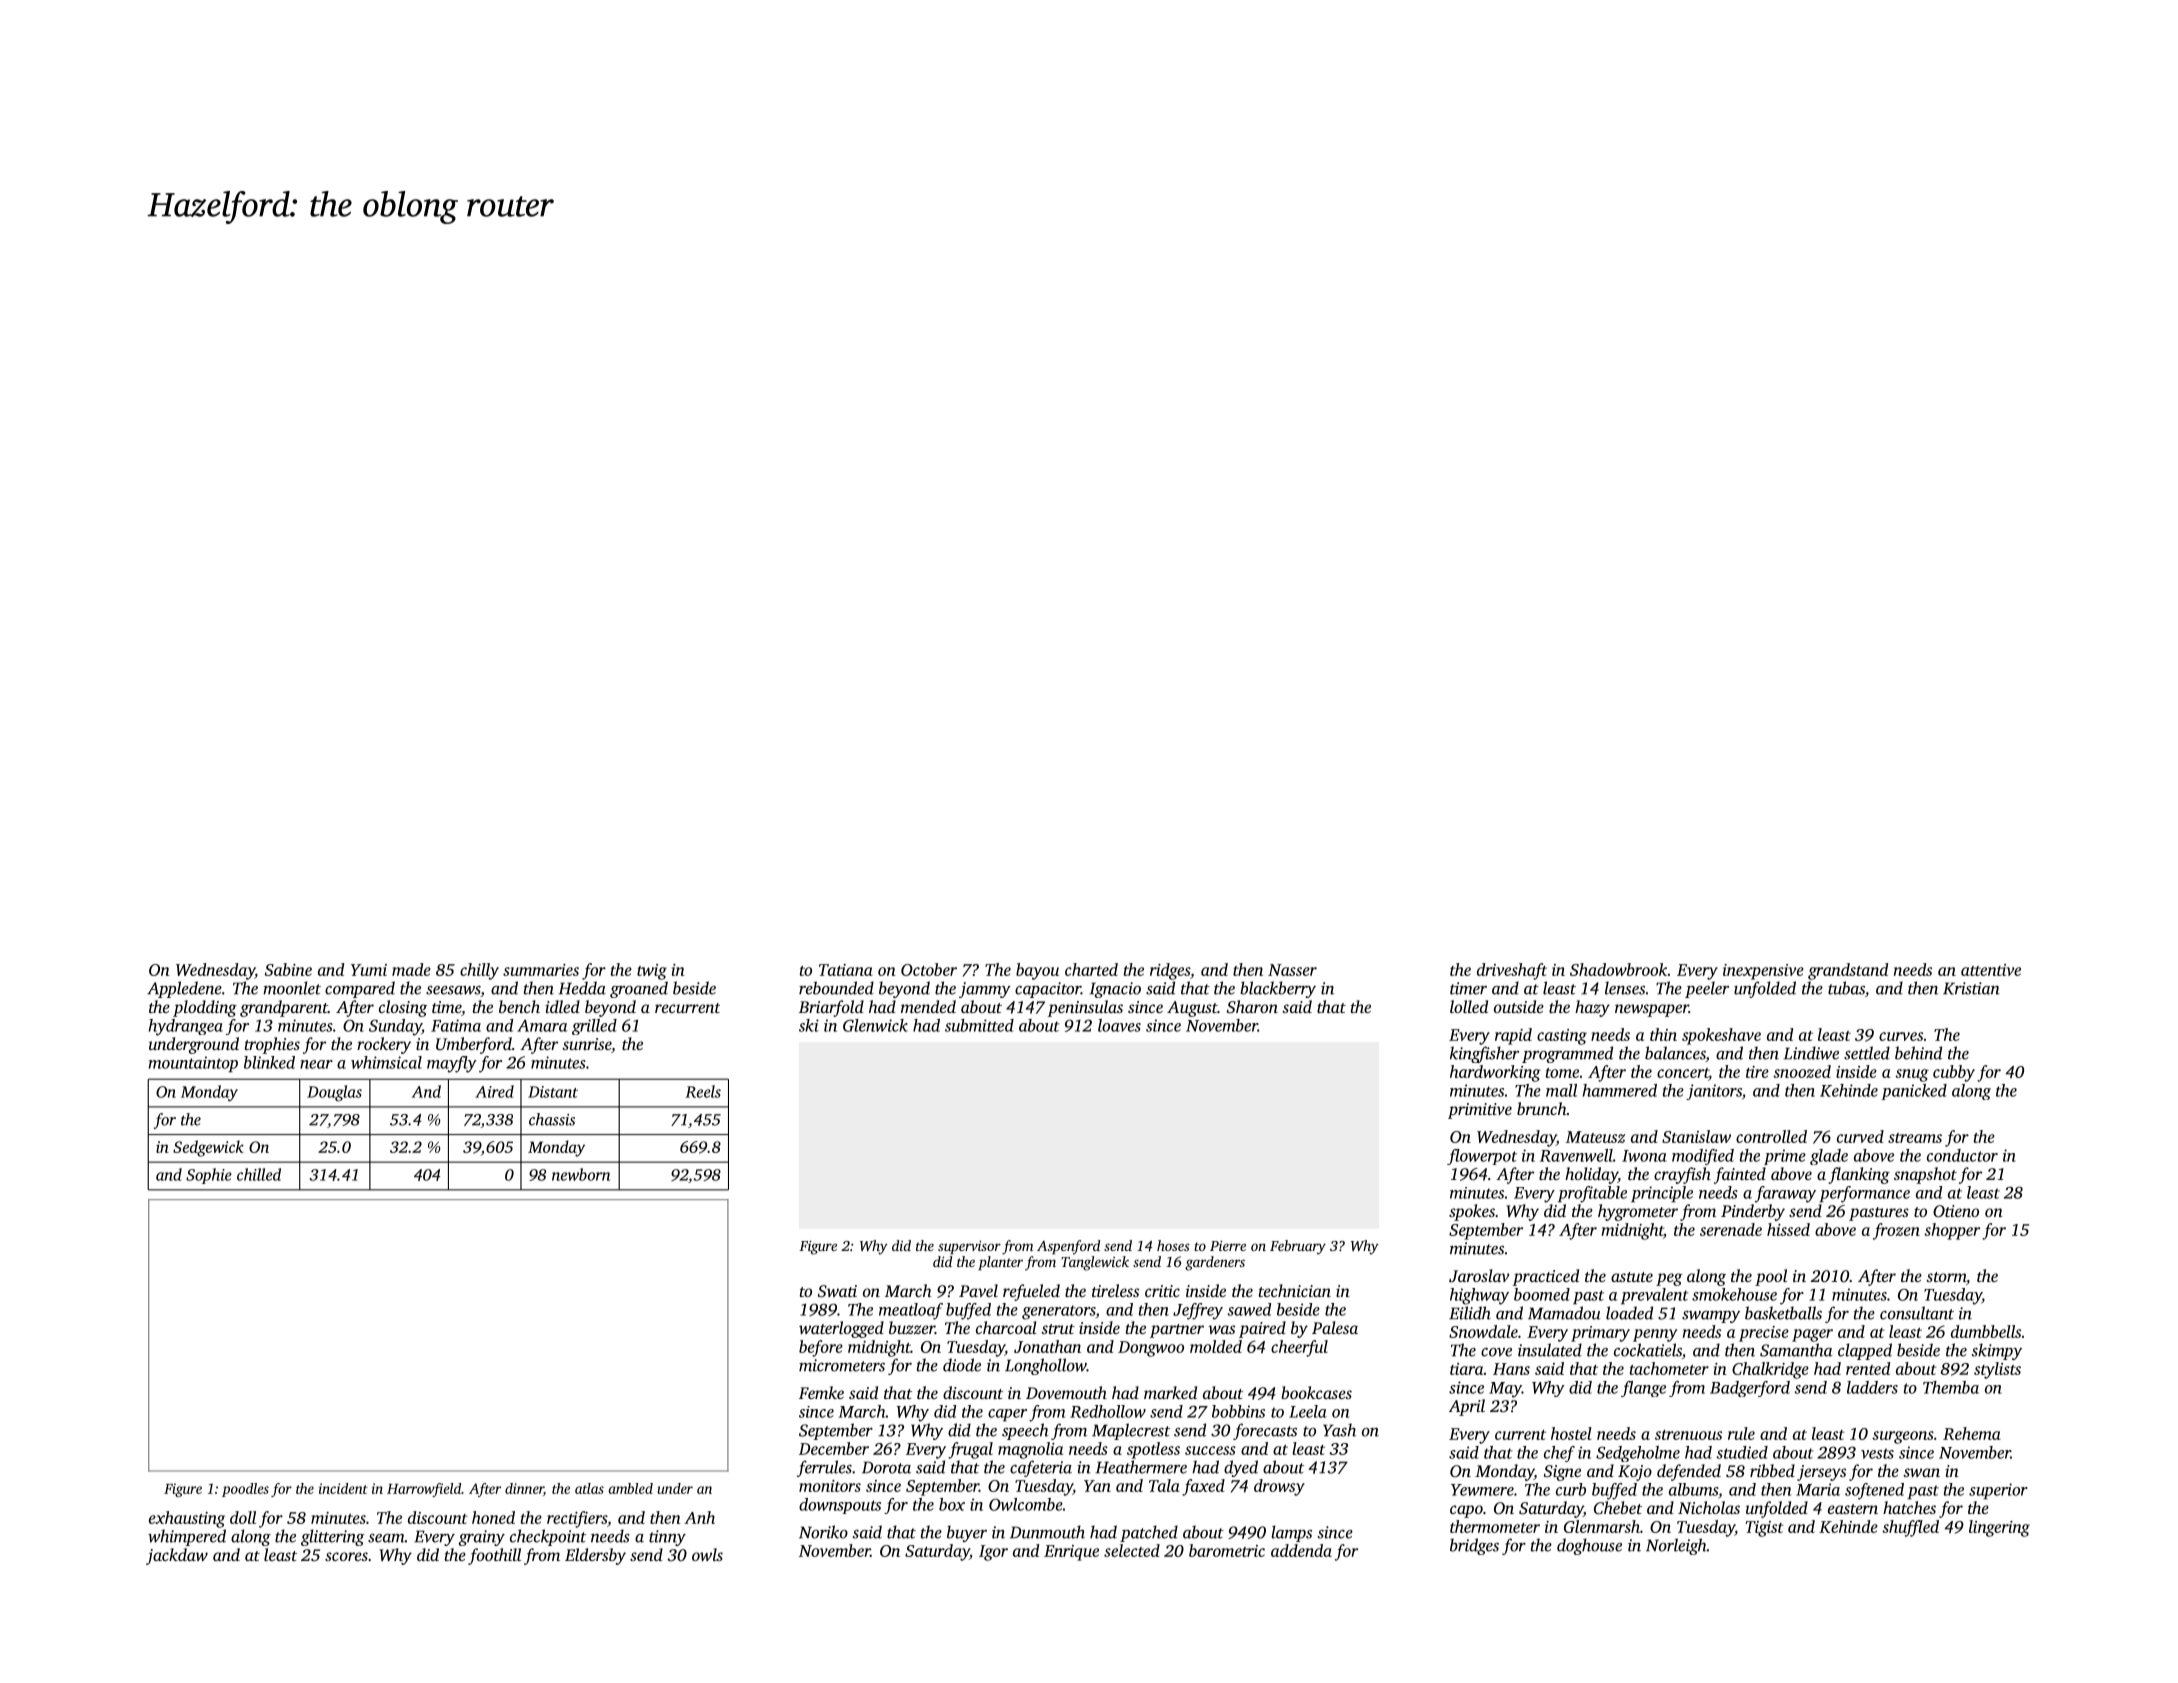 The width and height of the page is (2178, 1683). What do you see at coordinates (581, 1174) in the page?
I see `newborn` at bounding box center [581, 1174].
